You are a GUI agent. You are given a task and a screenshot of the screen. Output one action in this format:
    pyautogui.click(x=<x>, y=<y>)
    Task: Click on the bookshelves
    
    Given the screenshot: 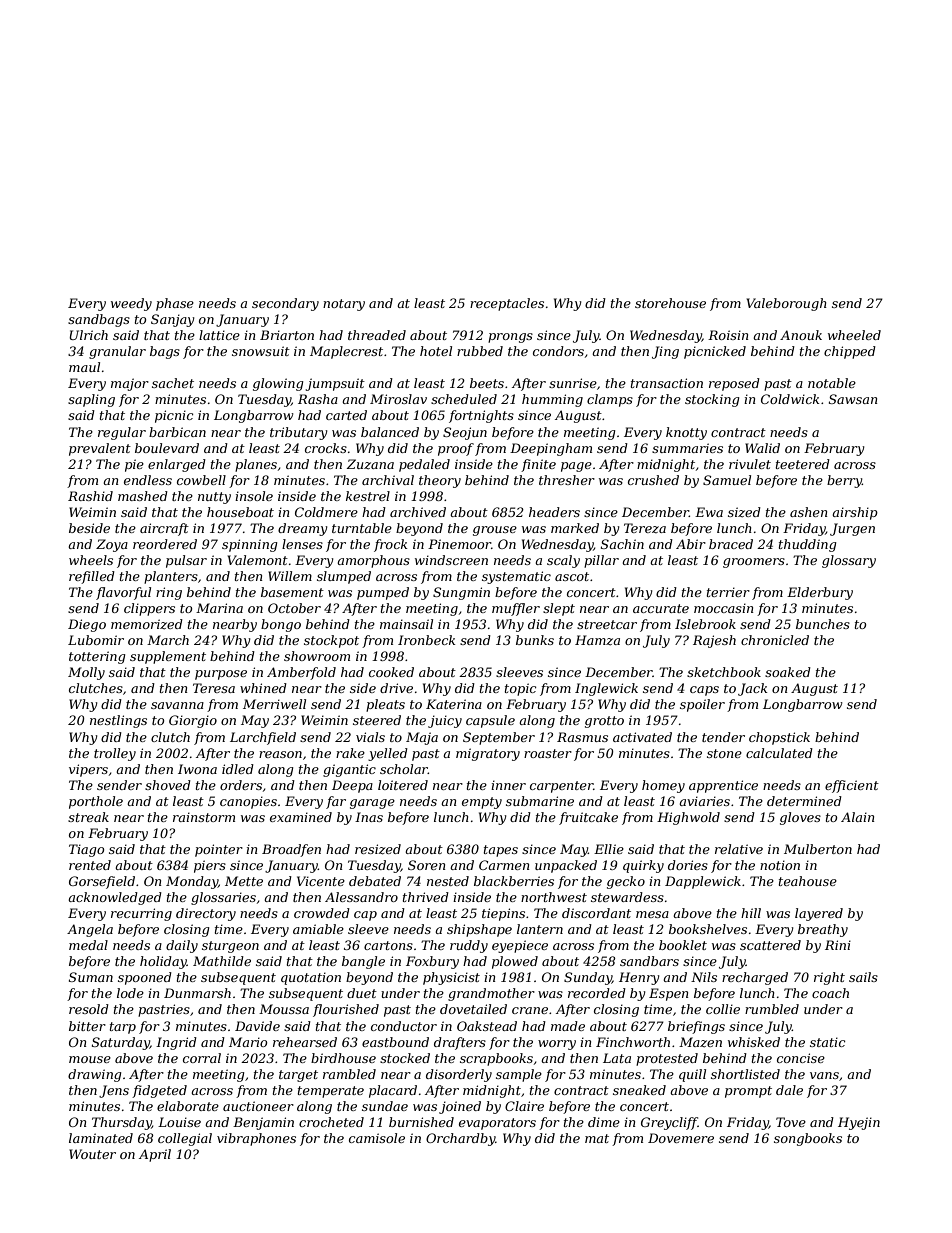 What is the action you would take?
    pyautogui.click(x=708, y=929)
